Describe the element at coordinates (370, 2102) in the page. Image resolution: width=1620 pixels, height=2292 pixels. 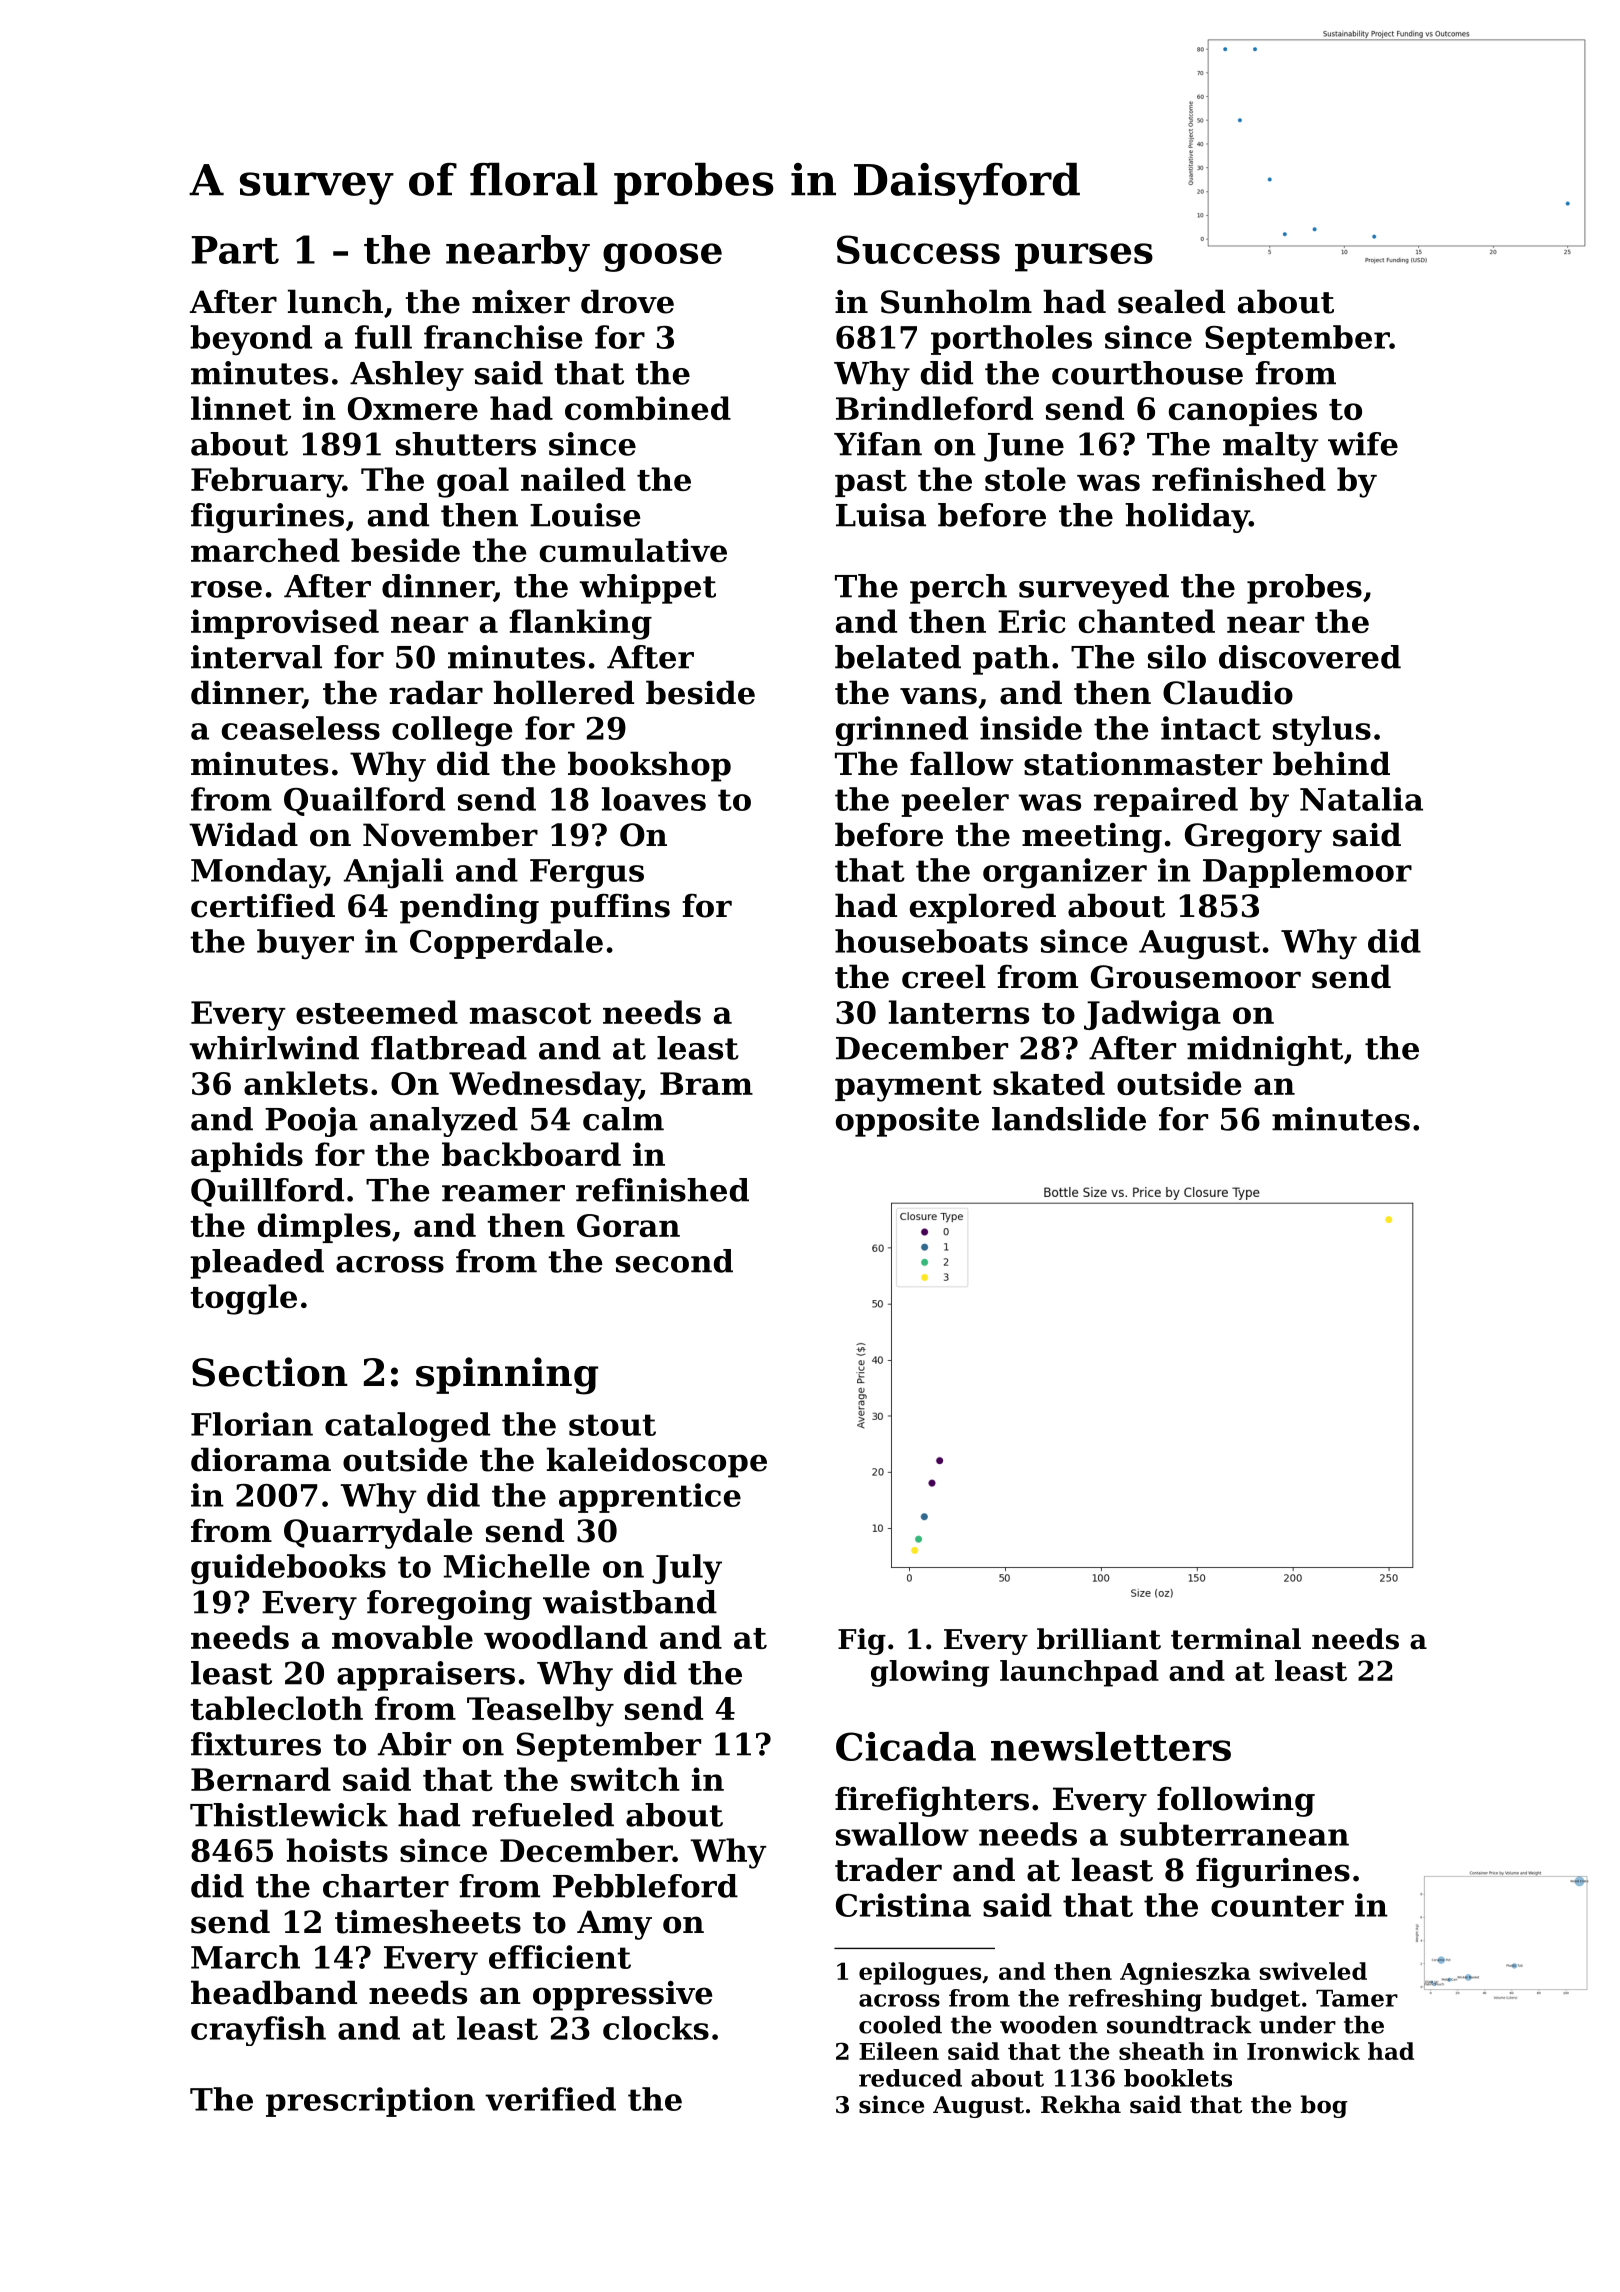
I see `prescription` at that location.
